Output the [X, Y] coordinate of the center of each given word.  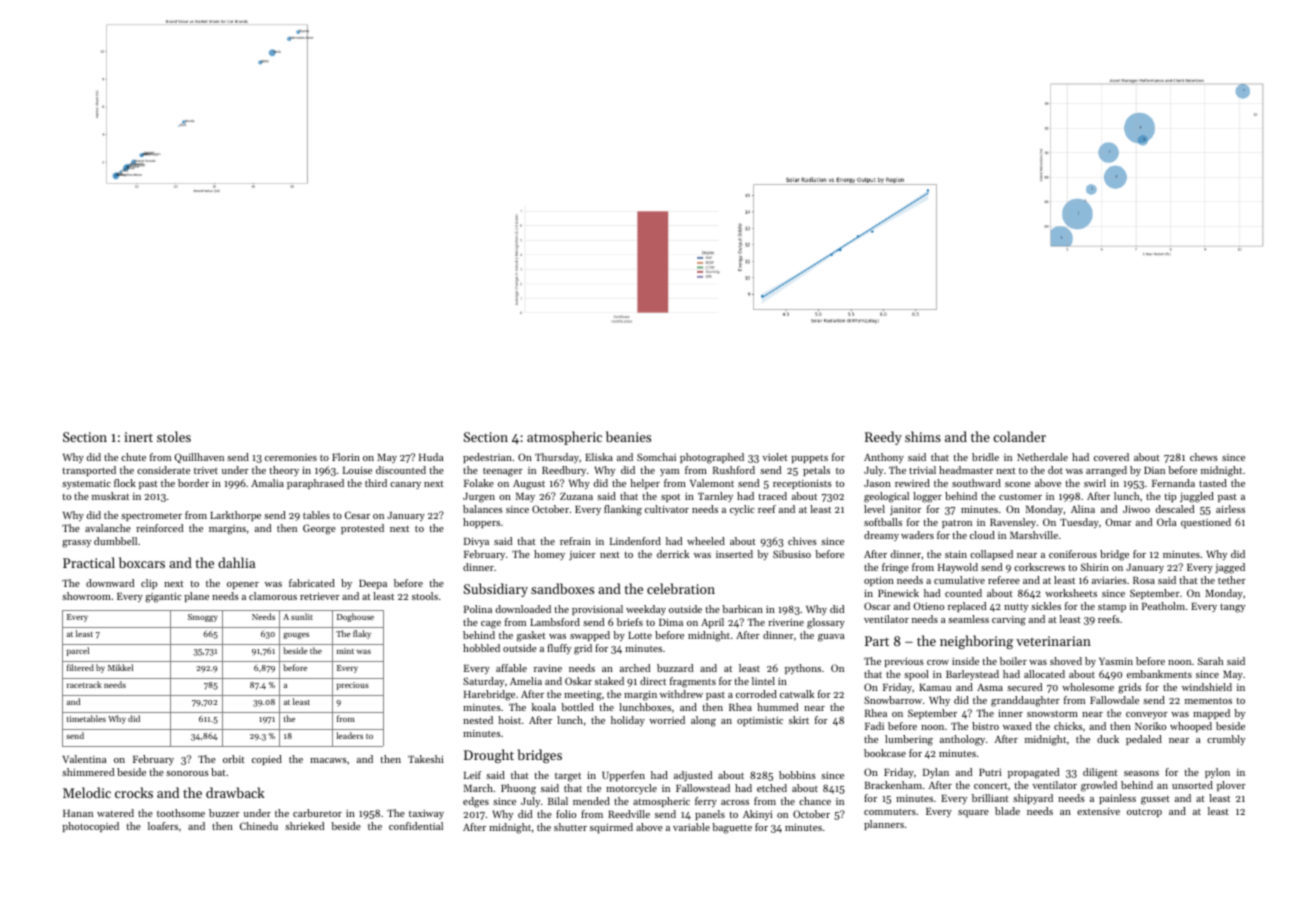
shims [923, 436]
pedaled [1144, 740]
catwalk [797, 694]
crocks [134, 792]
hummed [777, 707]
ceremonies [291, 457]
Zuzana [576, 496]
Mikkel [120, 667]
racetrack [84, 684]
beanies [628, 436]
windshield [1207, 687]
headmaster [966, 470]
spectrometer [151, 517]
